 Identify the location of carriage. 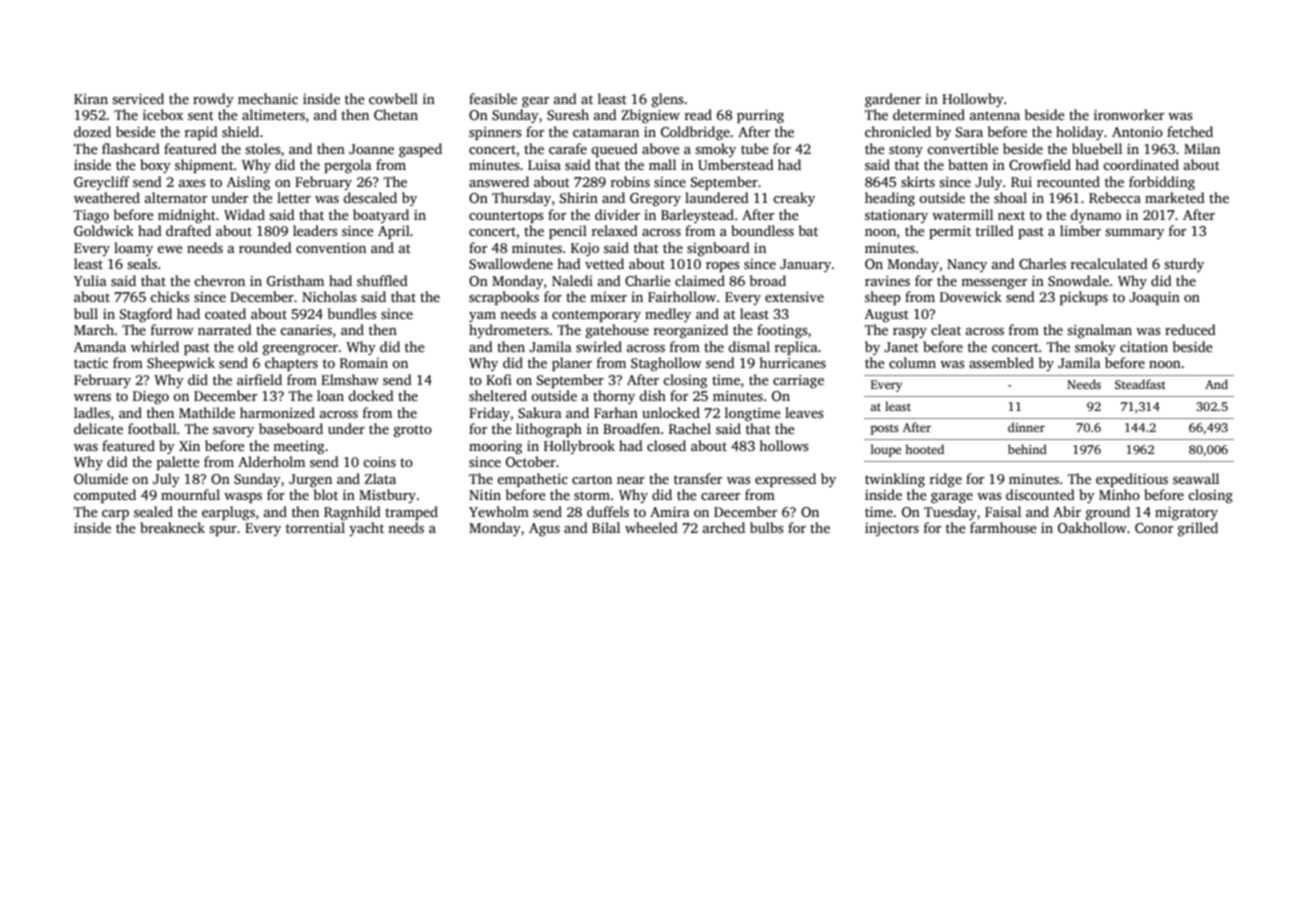
(798, 381).
